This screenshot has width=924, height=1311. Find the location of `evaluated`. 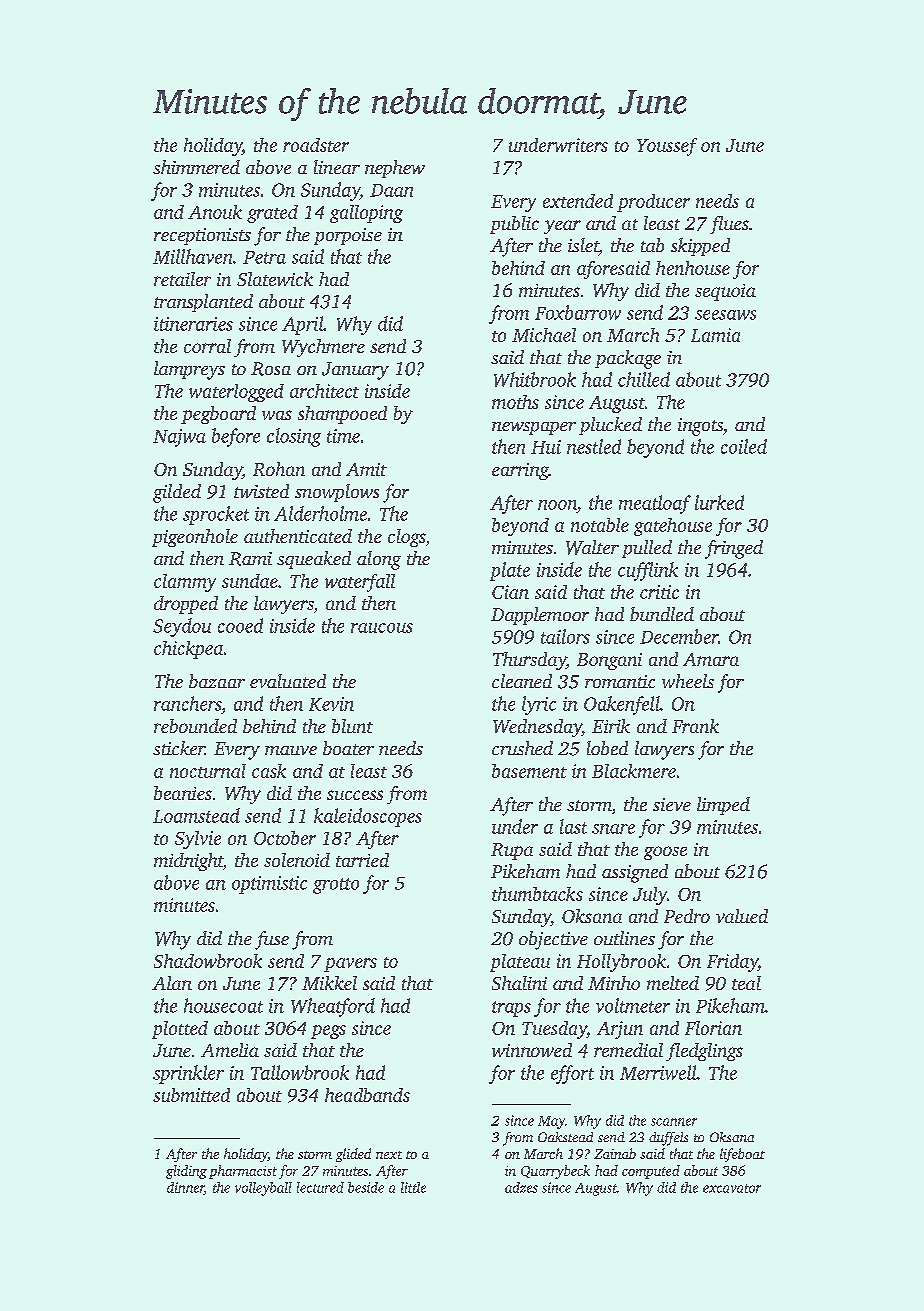

evaluated is located at coordinates (288, 681).
